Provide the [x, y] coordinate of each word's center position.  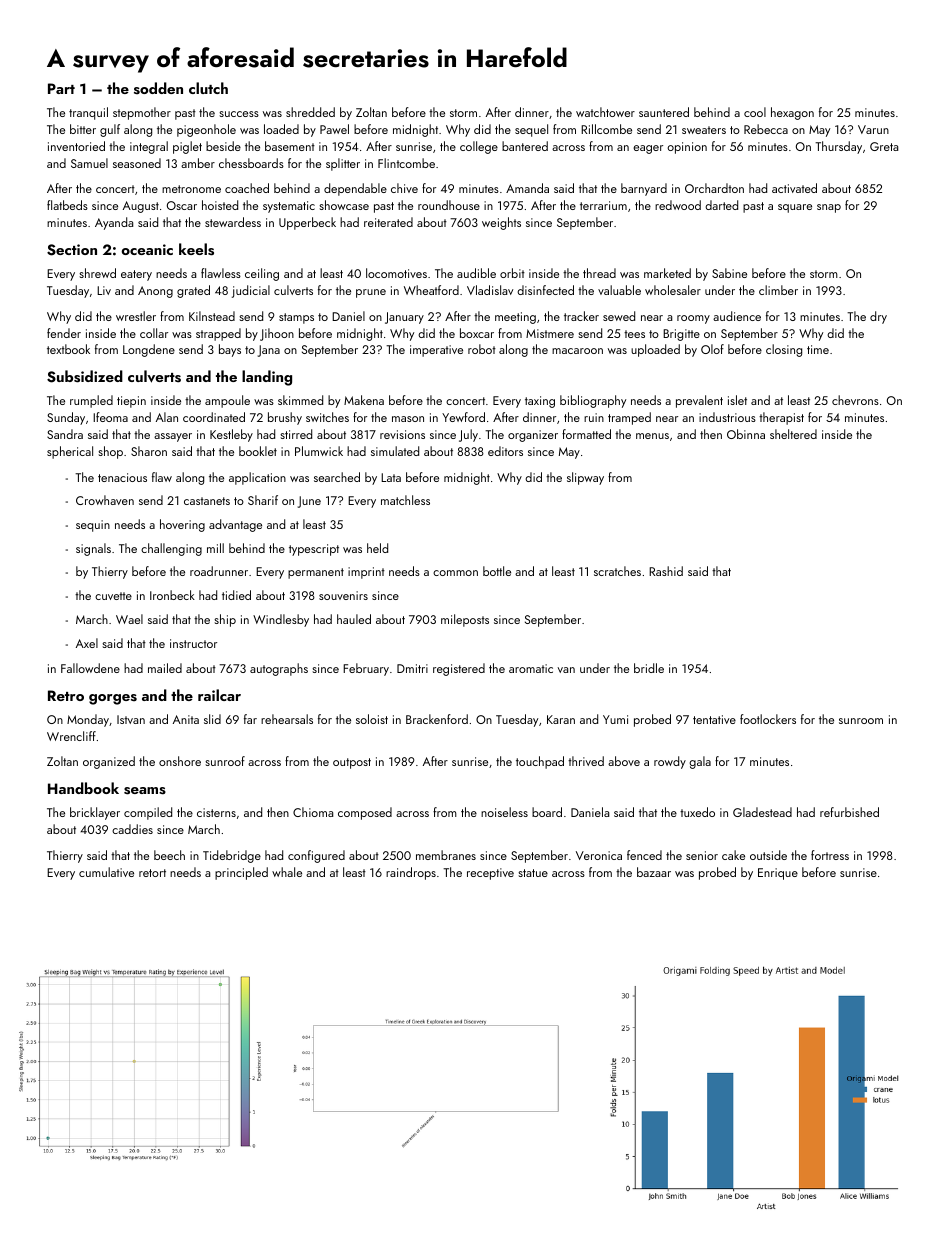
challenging [171, 549]
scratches [617, 571]
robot [482, 349]
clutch [208, 88]
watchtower [605, 112]
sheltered [793, 434]
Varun [873, 129]
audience [737, 316]
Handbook [83, 788]
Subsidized [85, 376]
